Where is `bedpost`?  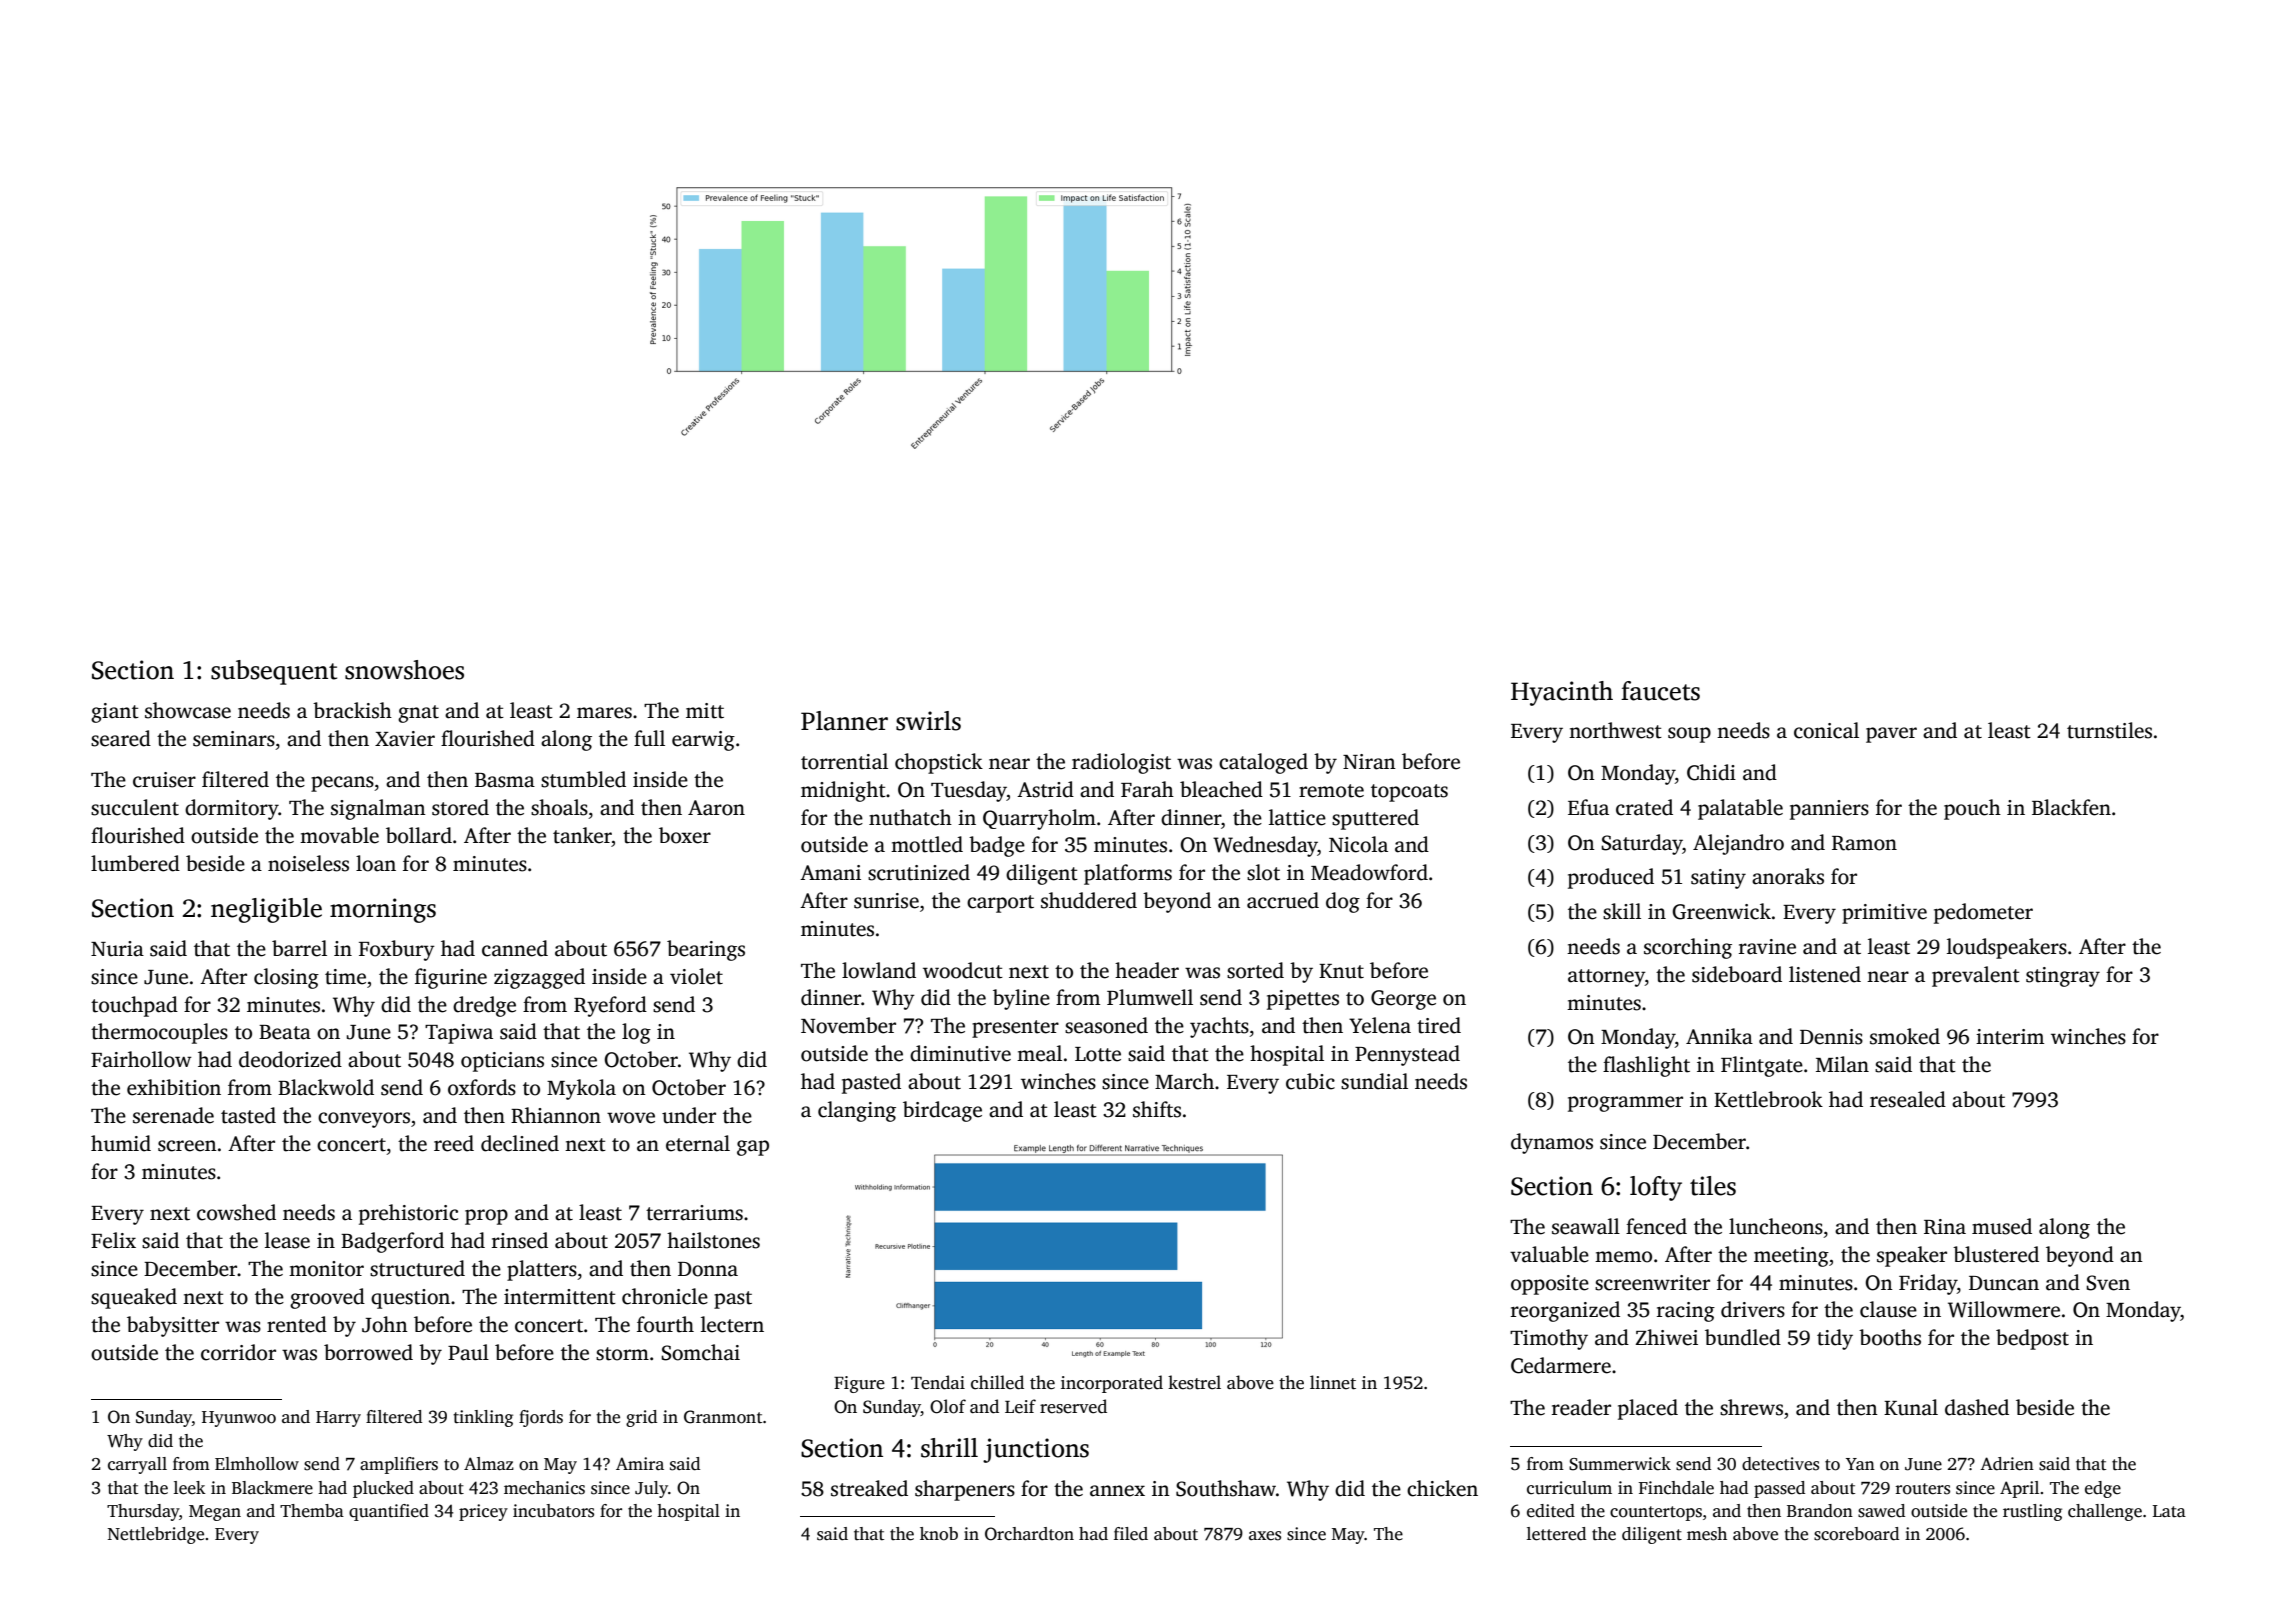 bedpost is located at coordinates (2032, 1339).
